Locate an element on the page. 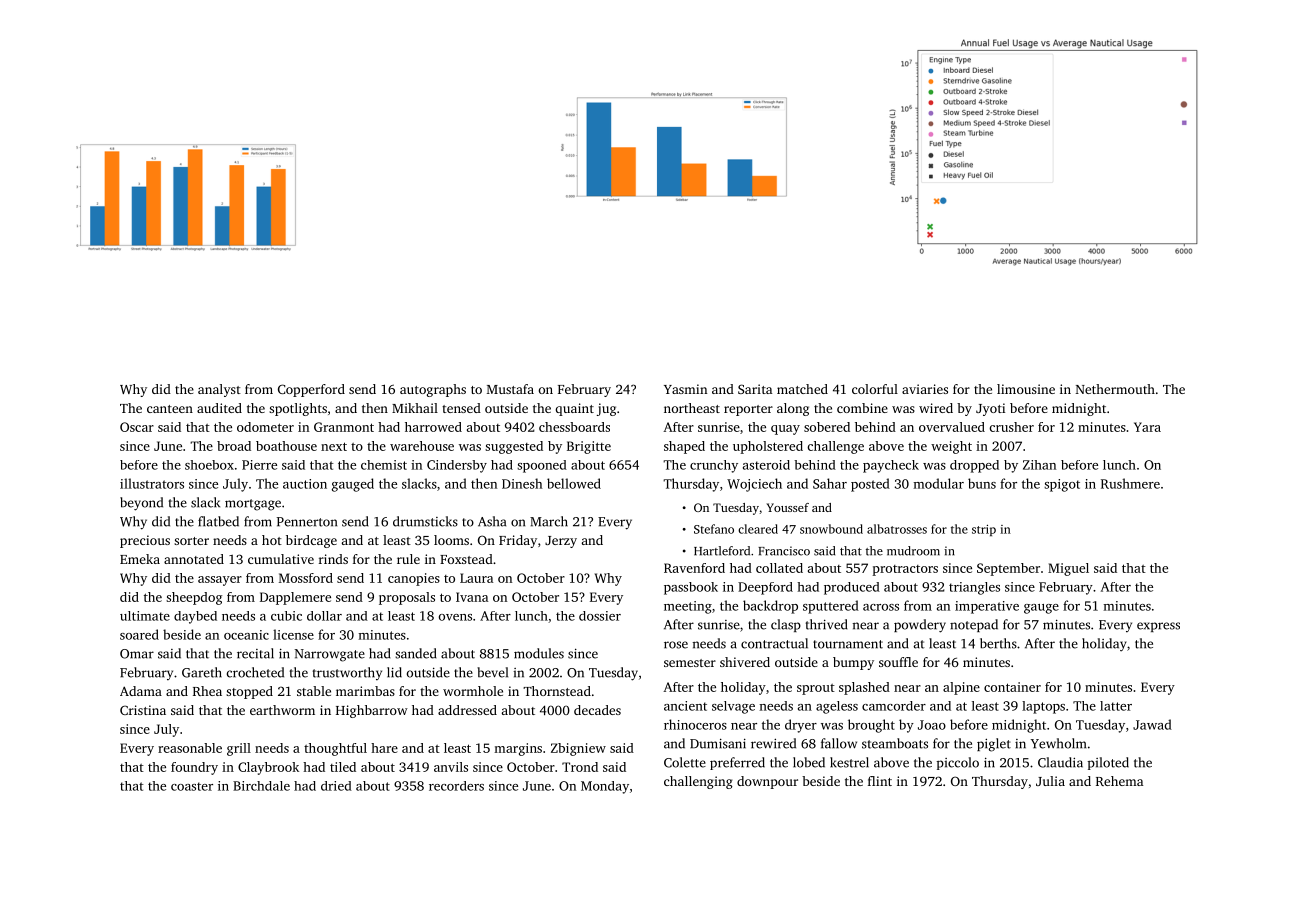 This image has height=924, width=1308. Adama is located at coordinates (141, 691).
